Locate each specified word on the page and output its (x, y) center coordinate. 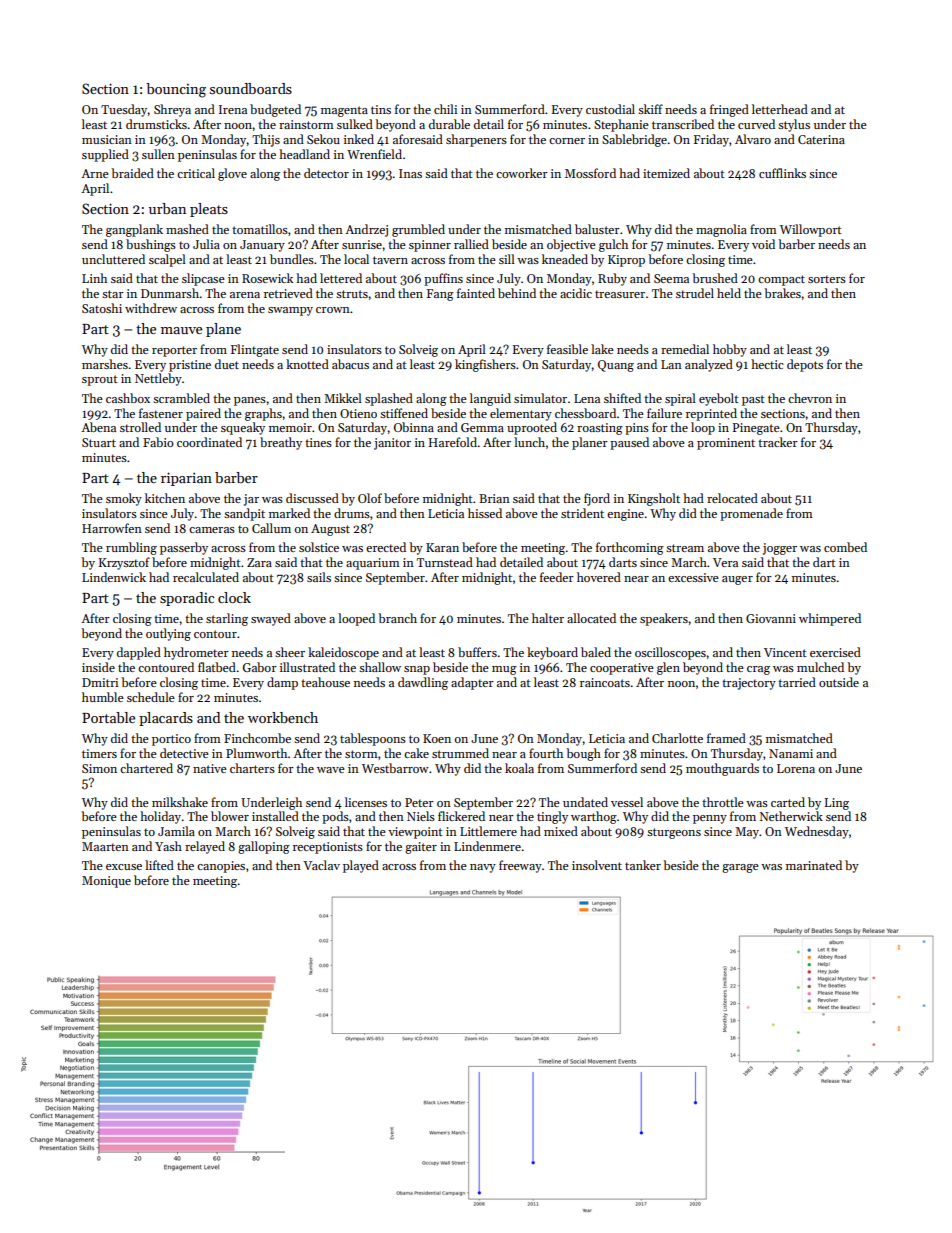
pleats (209, 210)
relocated (732, 498)
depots (805, 365)
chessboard (585, 413)
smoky (124, 499)
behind (517, 293)
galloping (264, 847)
